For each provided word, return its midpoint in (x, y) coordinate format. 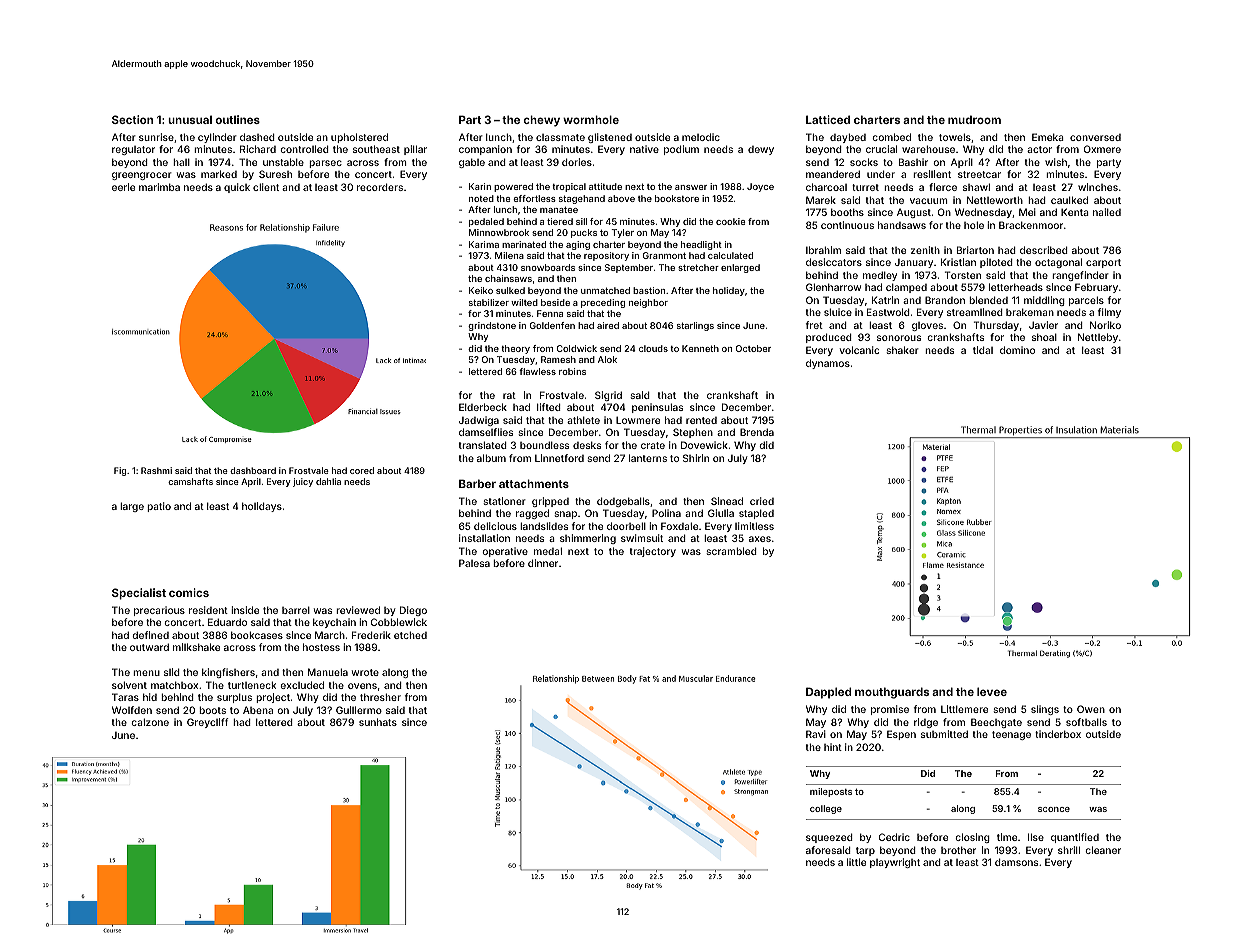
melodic (701, 137)
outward (149, 647)
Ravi (816, 734)
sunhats (378, 722)
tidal (983, 350)
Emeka (1048, 137)
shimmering (588, 539)
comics (189, 592)
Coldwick (577, 348)
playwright (895, 863)
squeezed (829, 838)
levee (992, 691)
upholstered (359, 138)
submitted (944, 734)
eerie (123, 187)
